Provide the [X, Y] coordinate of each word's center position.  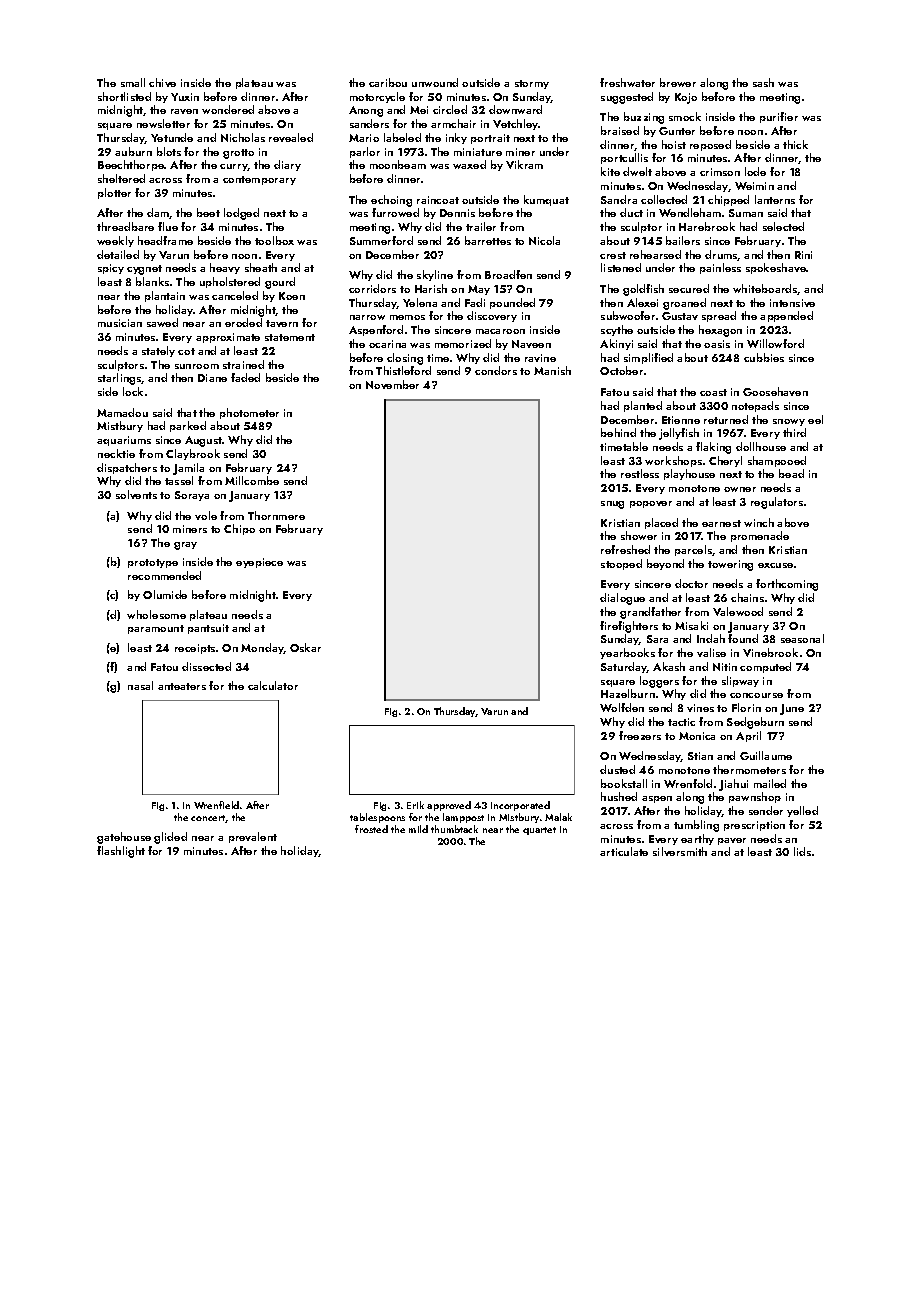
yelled [802, 811]
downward [515, 109]
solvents [136, 494]
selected [783, 226]
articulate [624, 851]
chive [162, 82]
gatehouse [124, 838]
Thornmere [276, 515]
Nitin [725, 667]
